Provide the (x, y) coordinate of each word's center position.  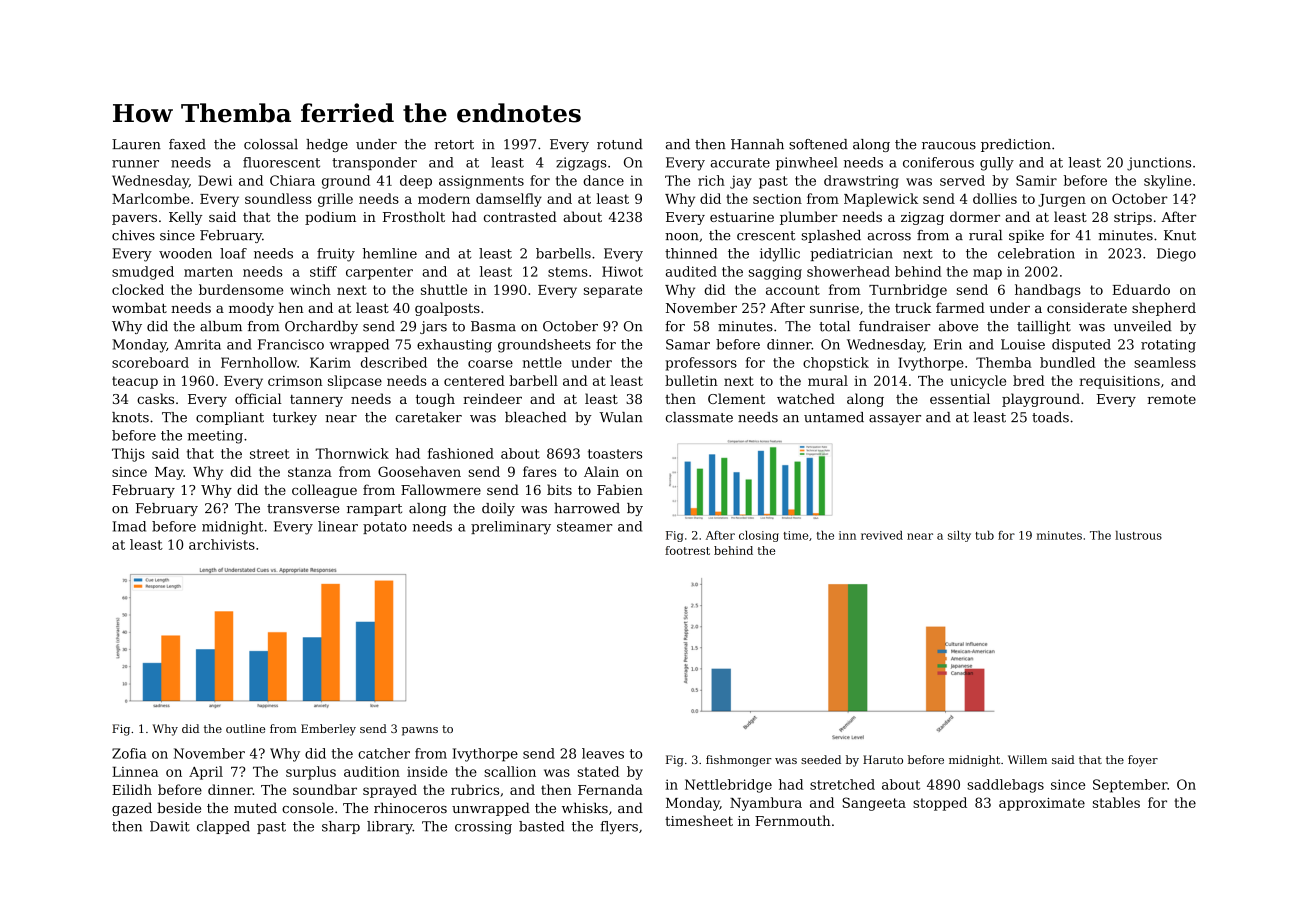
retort (454, 145)
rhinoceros (410, 807)
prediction (1016, 145)
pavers (134, 219)
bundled (1067, 362)
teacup (135, 382)
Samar (688, 344)
